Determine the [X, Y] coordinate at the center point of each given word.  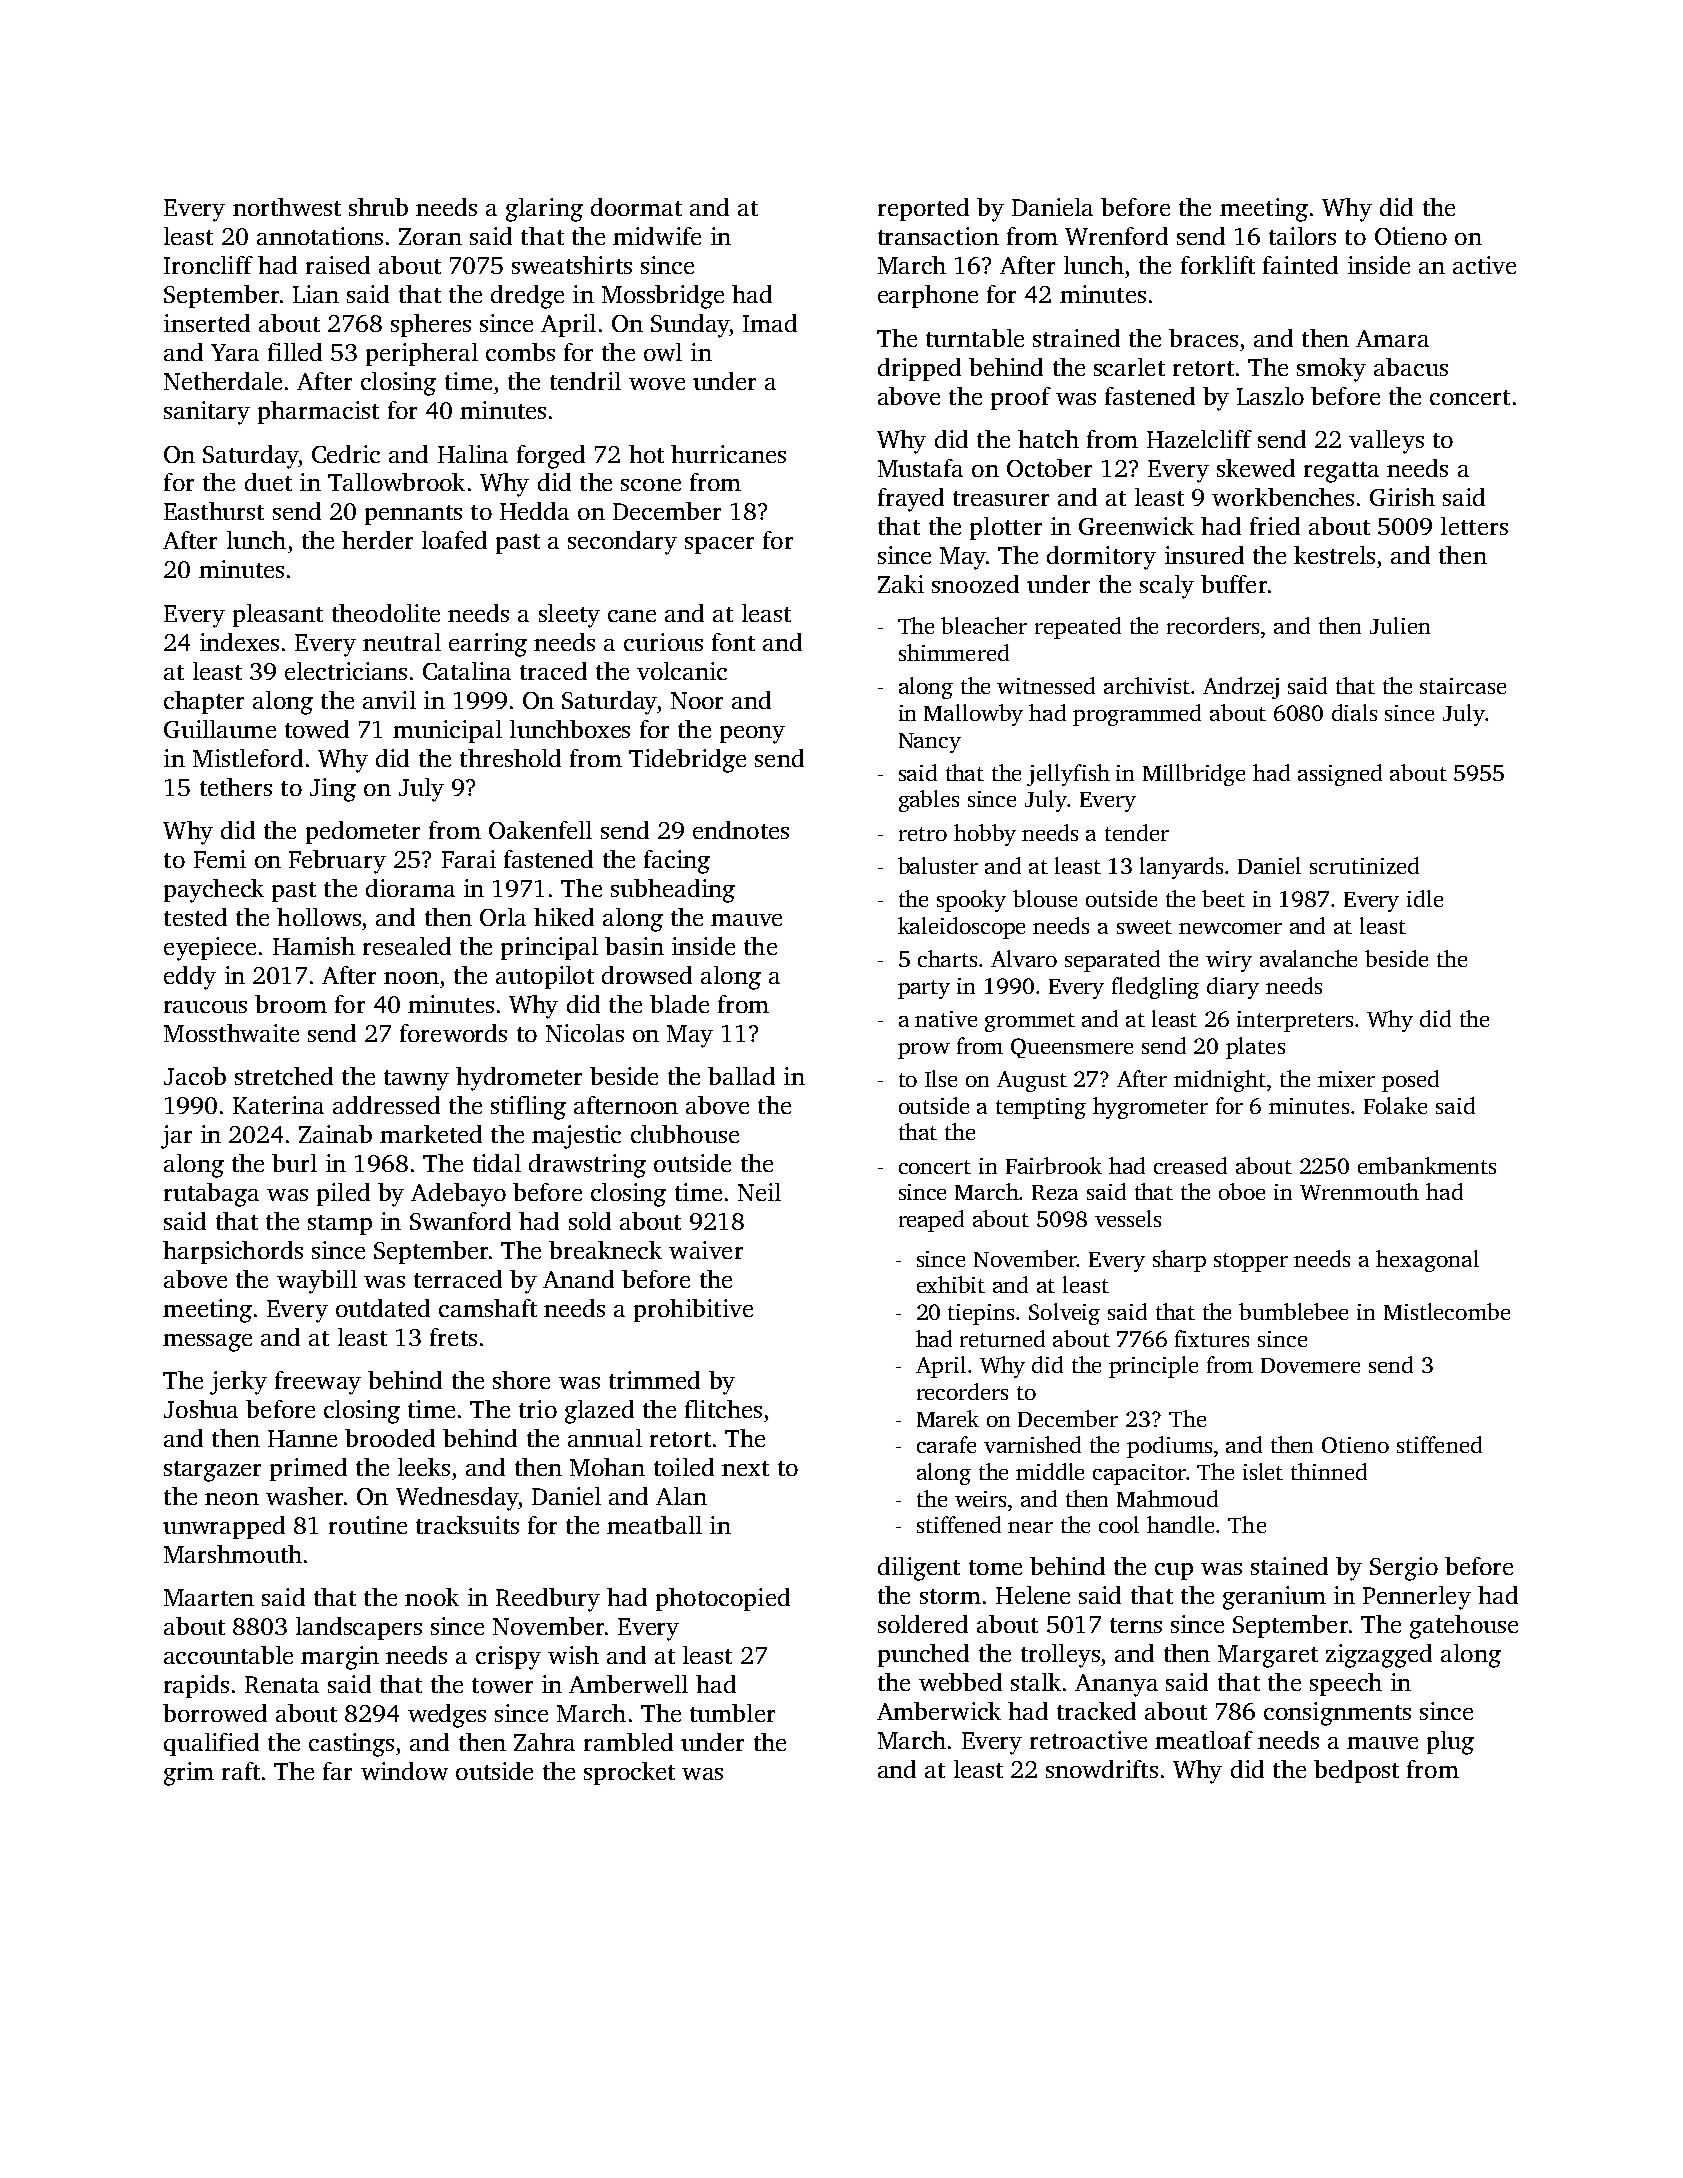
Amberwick [939, 1711]
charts [947, 958]
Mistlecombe [1447, 1311]
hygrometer [1150, 1108]
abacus [1411, 367]
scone [651, 485]
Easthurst [214, 511]
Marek [948, 1418]
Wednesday [457, 1499]
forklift [1218, 265]
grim [189, 1774]
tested [195, 917]
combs [520, 352]
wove [657, 384]
